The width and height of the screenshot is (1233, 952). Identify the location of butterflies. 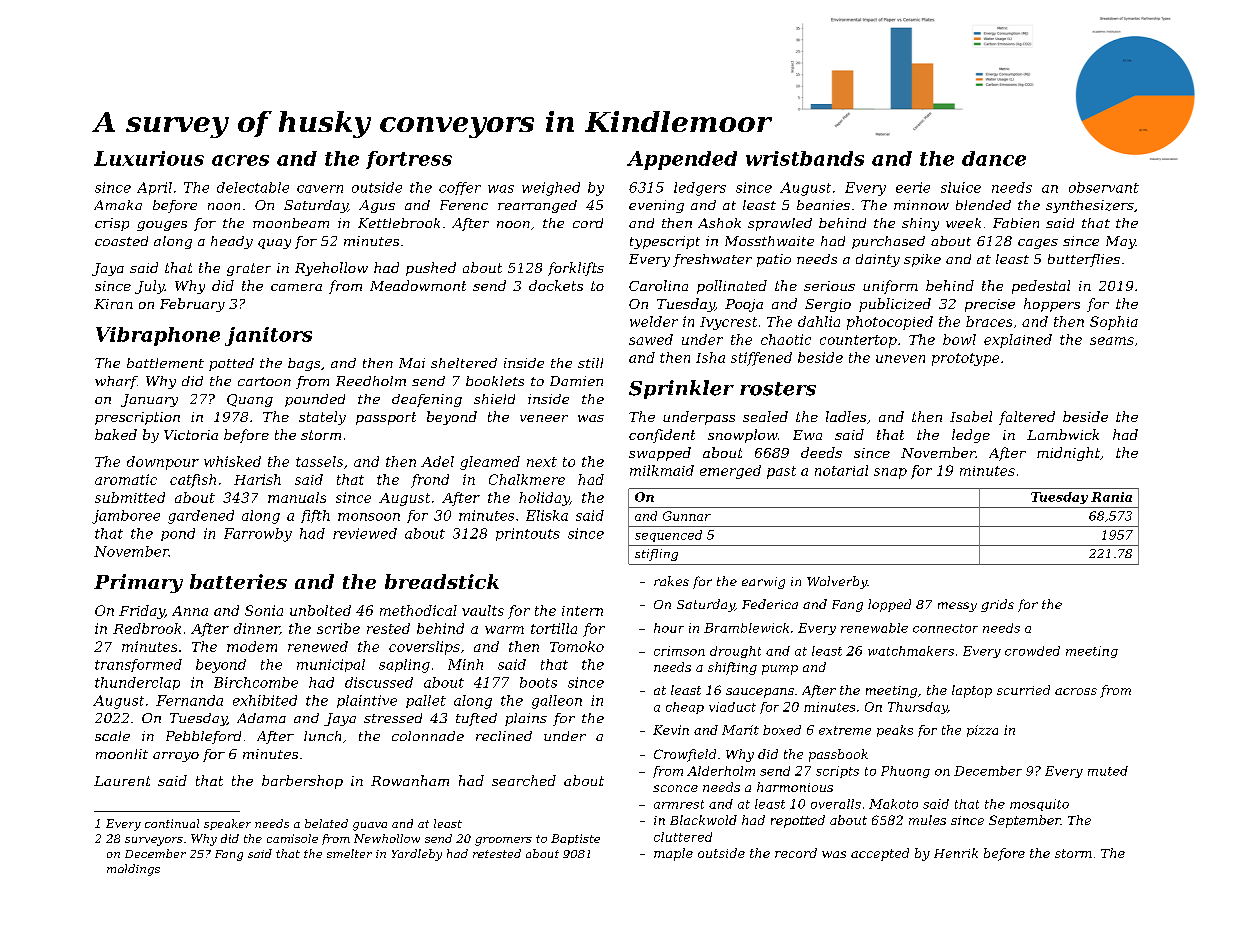
(1084, 260).
